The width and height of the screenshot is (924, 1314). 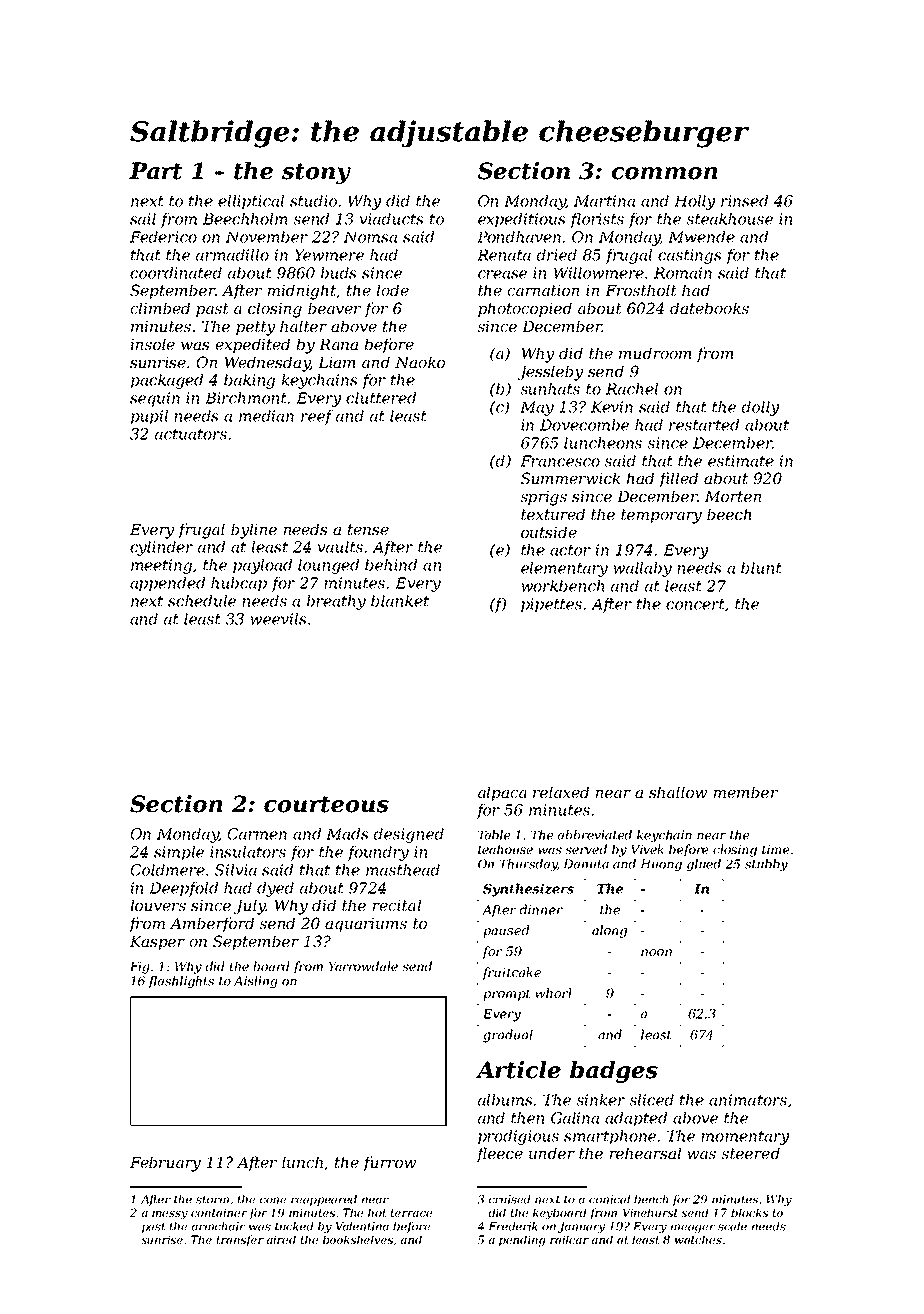 What do you see at coordinates (665, 173) in the screenshot?
I see `common` at bounding box center [665, 173].
